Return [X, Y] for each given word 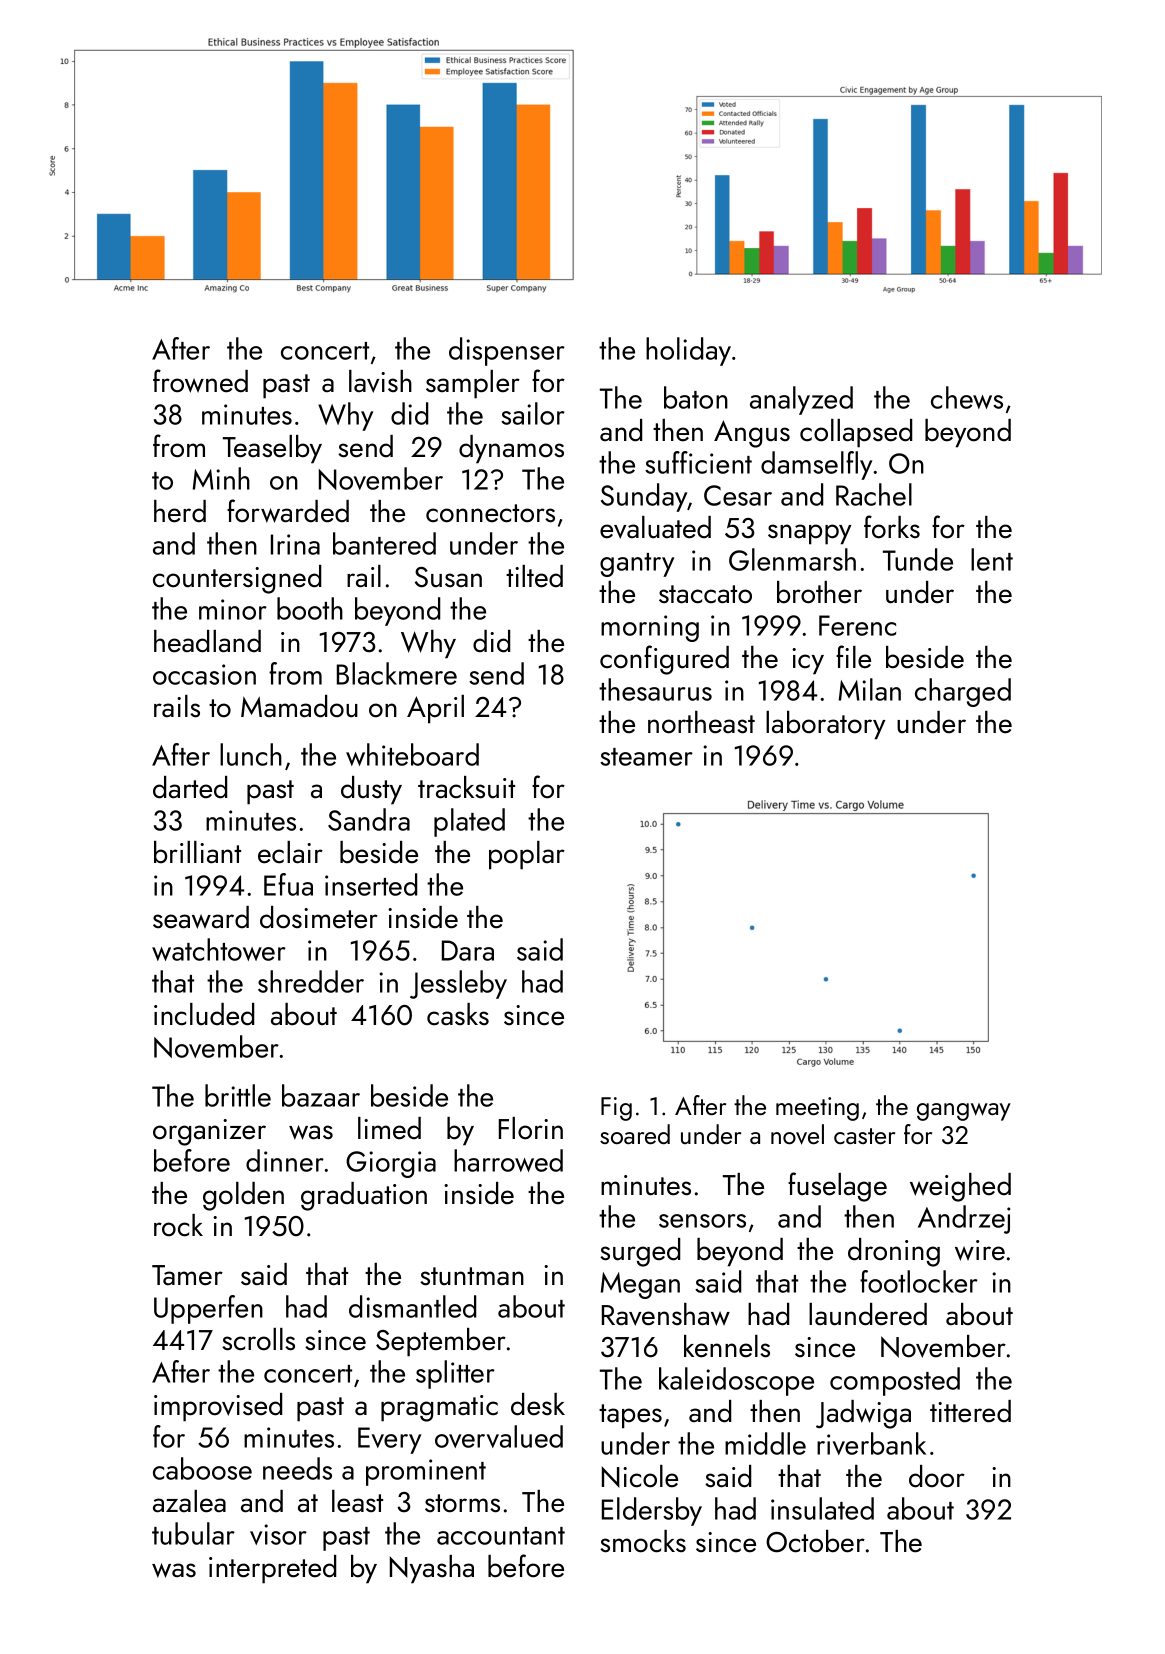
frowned [200, 381]
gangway [964, 1112]
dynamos [511, 449]
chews [967, 397]
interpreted [272, 1569]
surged [640, 1252]
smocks [643, 1541]
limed [389, 1128]
